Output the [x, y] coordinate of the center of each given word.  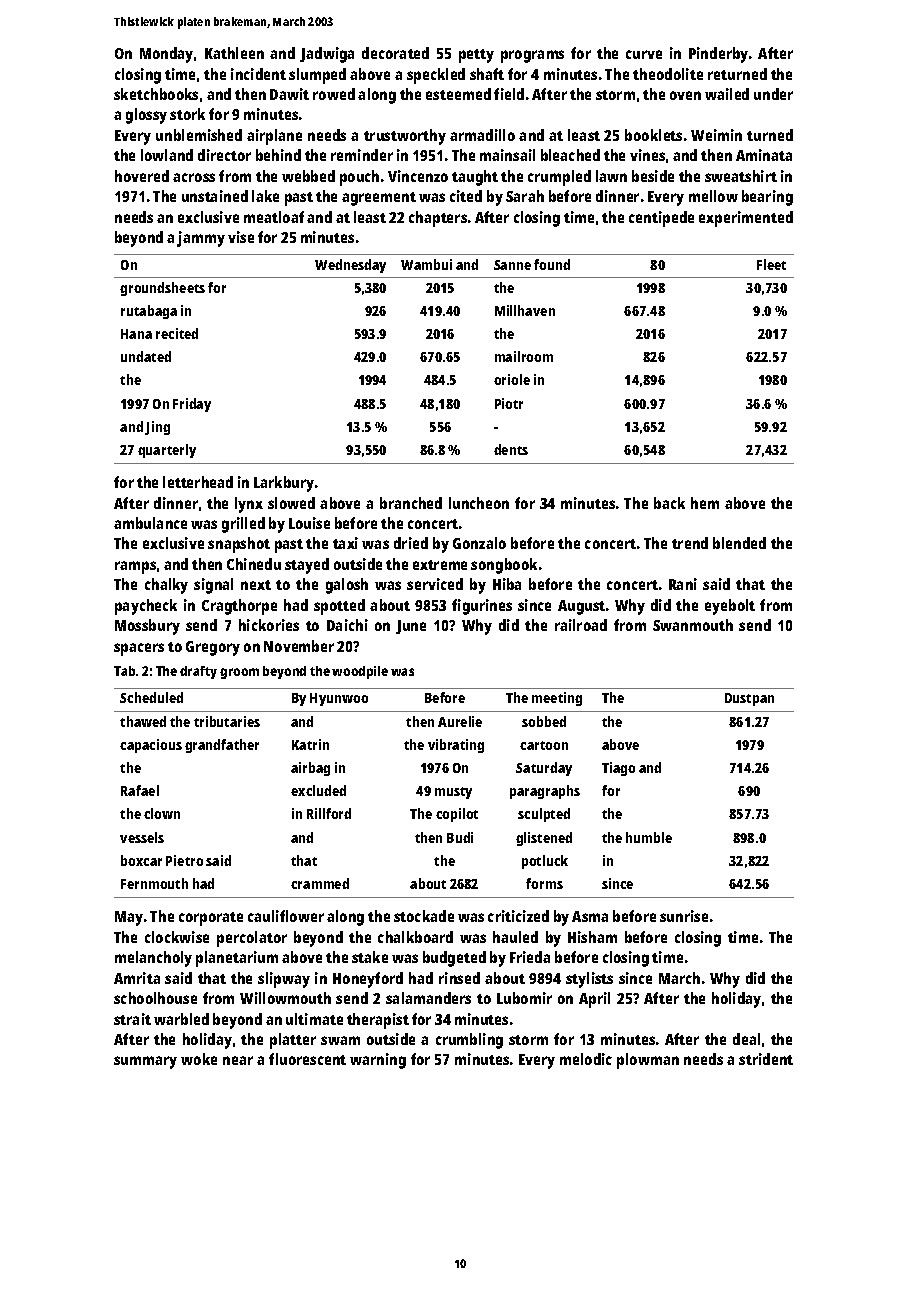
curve [644, 54]
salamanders [428, 998]
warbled [181, 1019]
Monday [166, 55]
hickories [269, 625]
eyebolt [730, 607]
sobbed [544, 721]
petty [476, 56]
